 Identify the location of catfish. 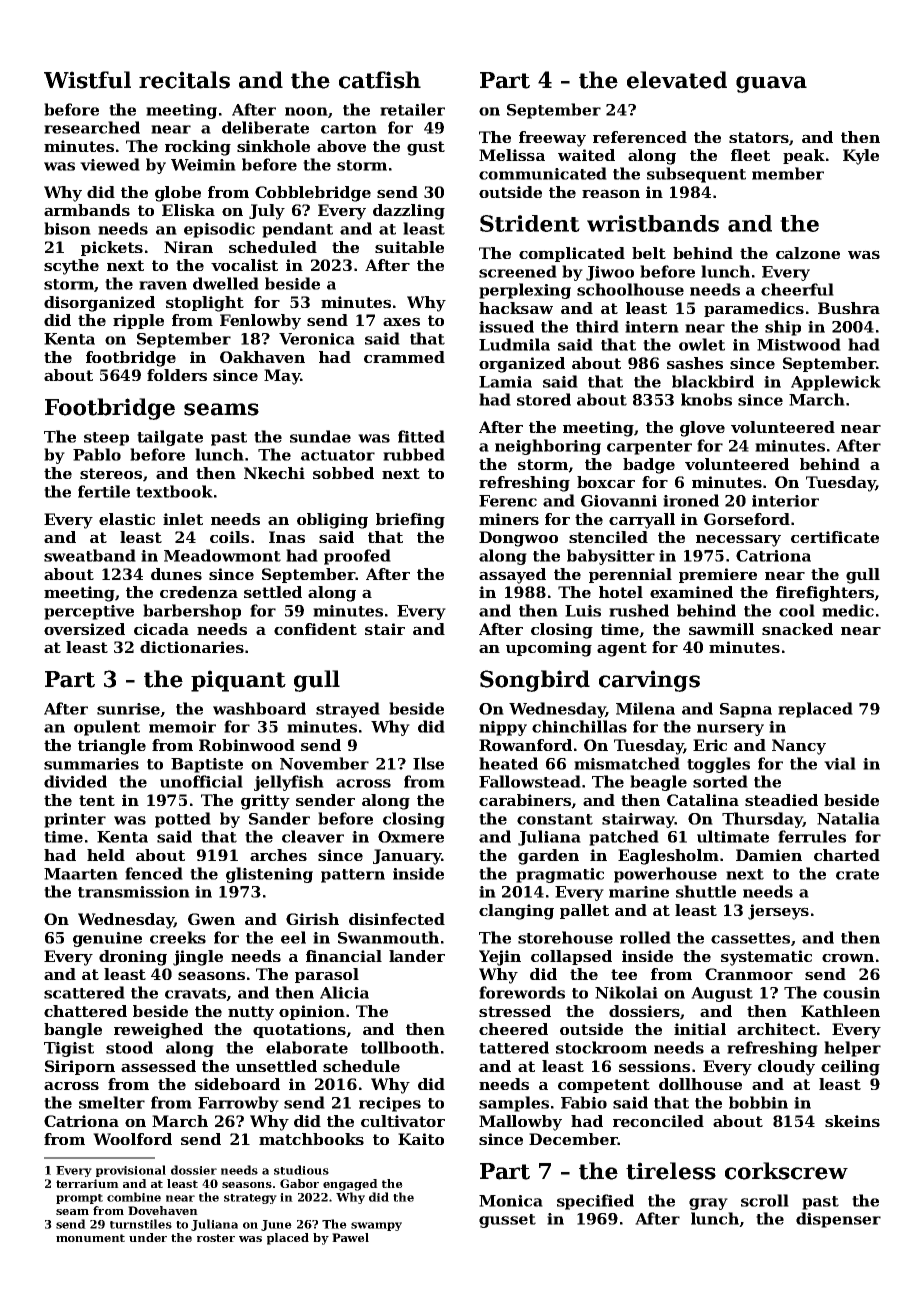
(380, 80).
